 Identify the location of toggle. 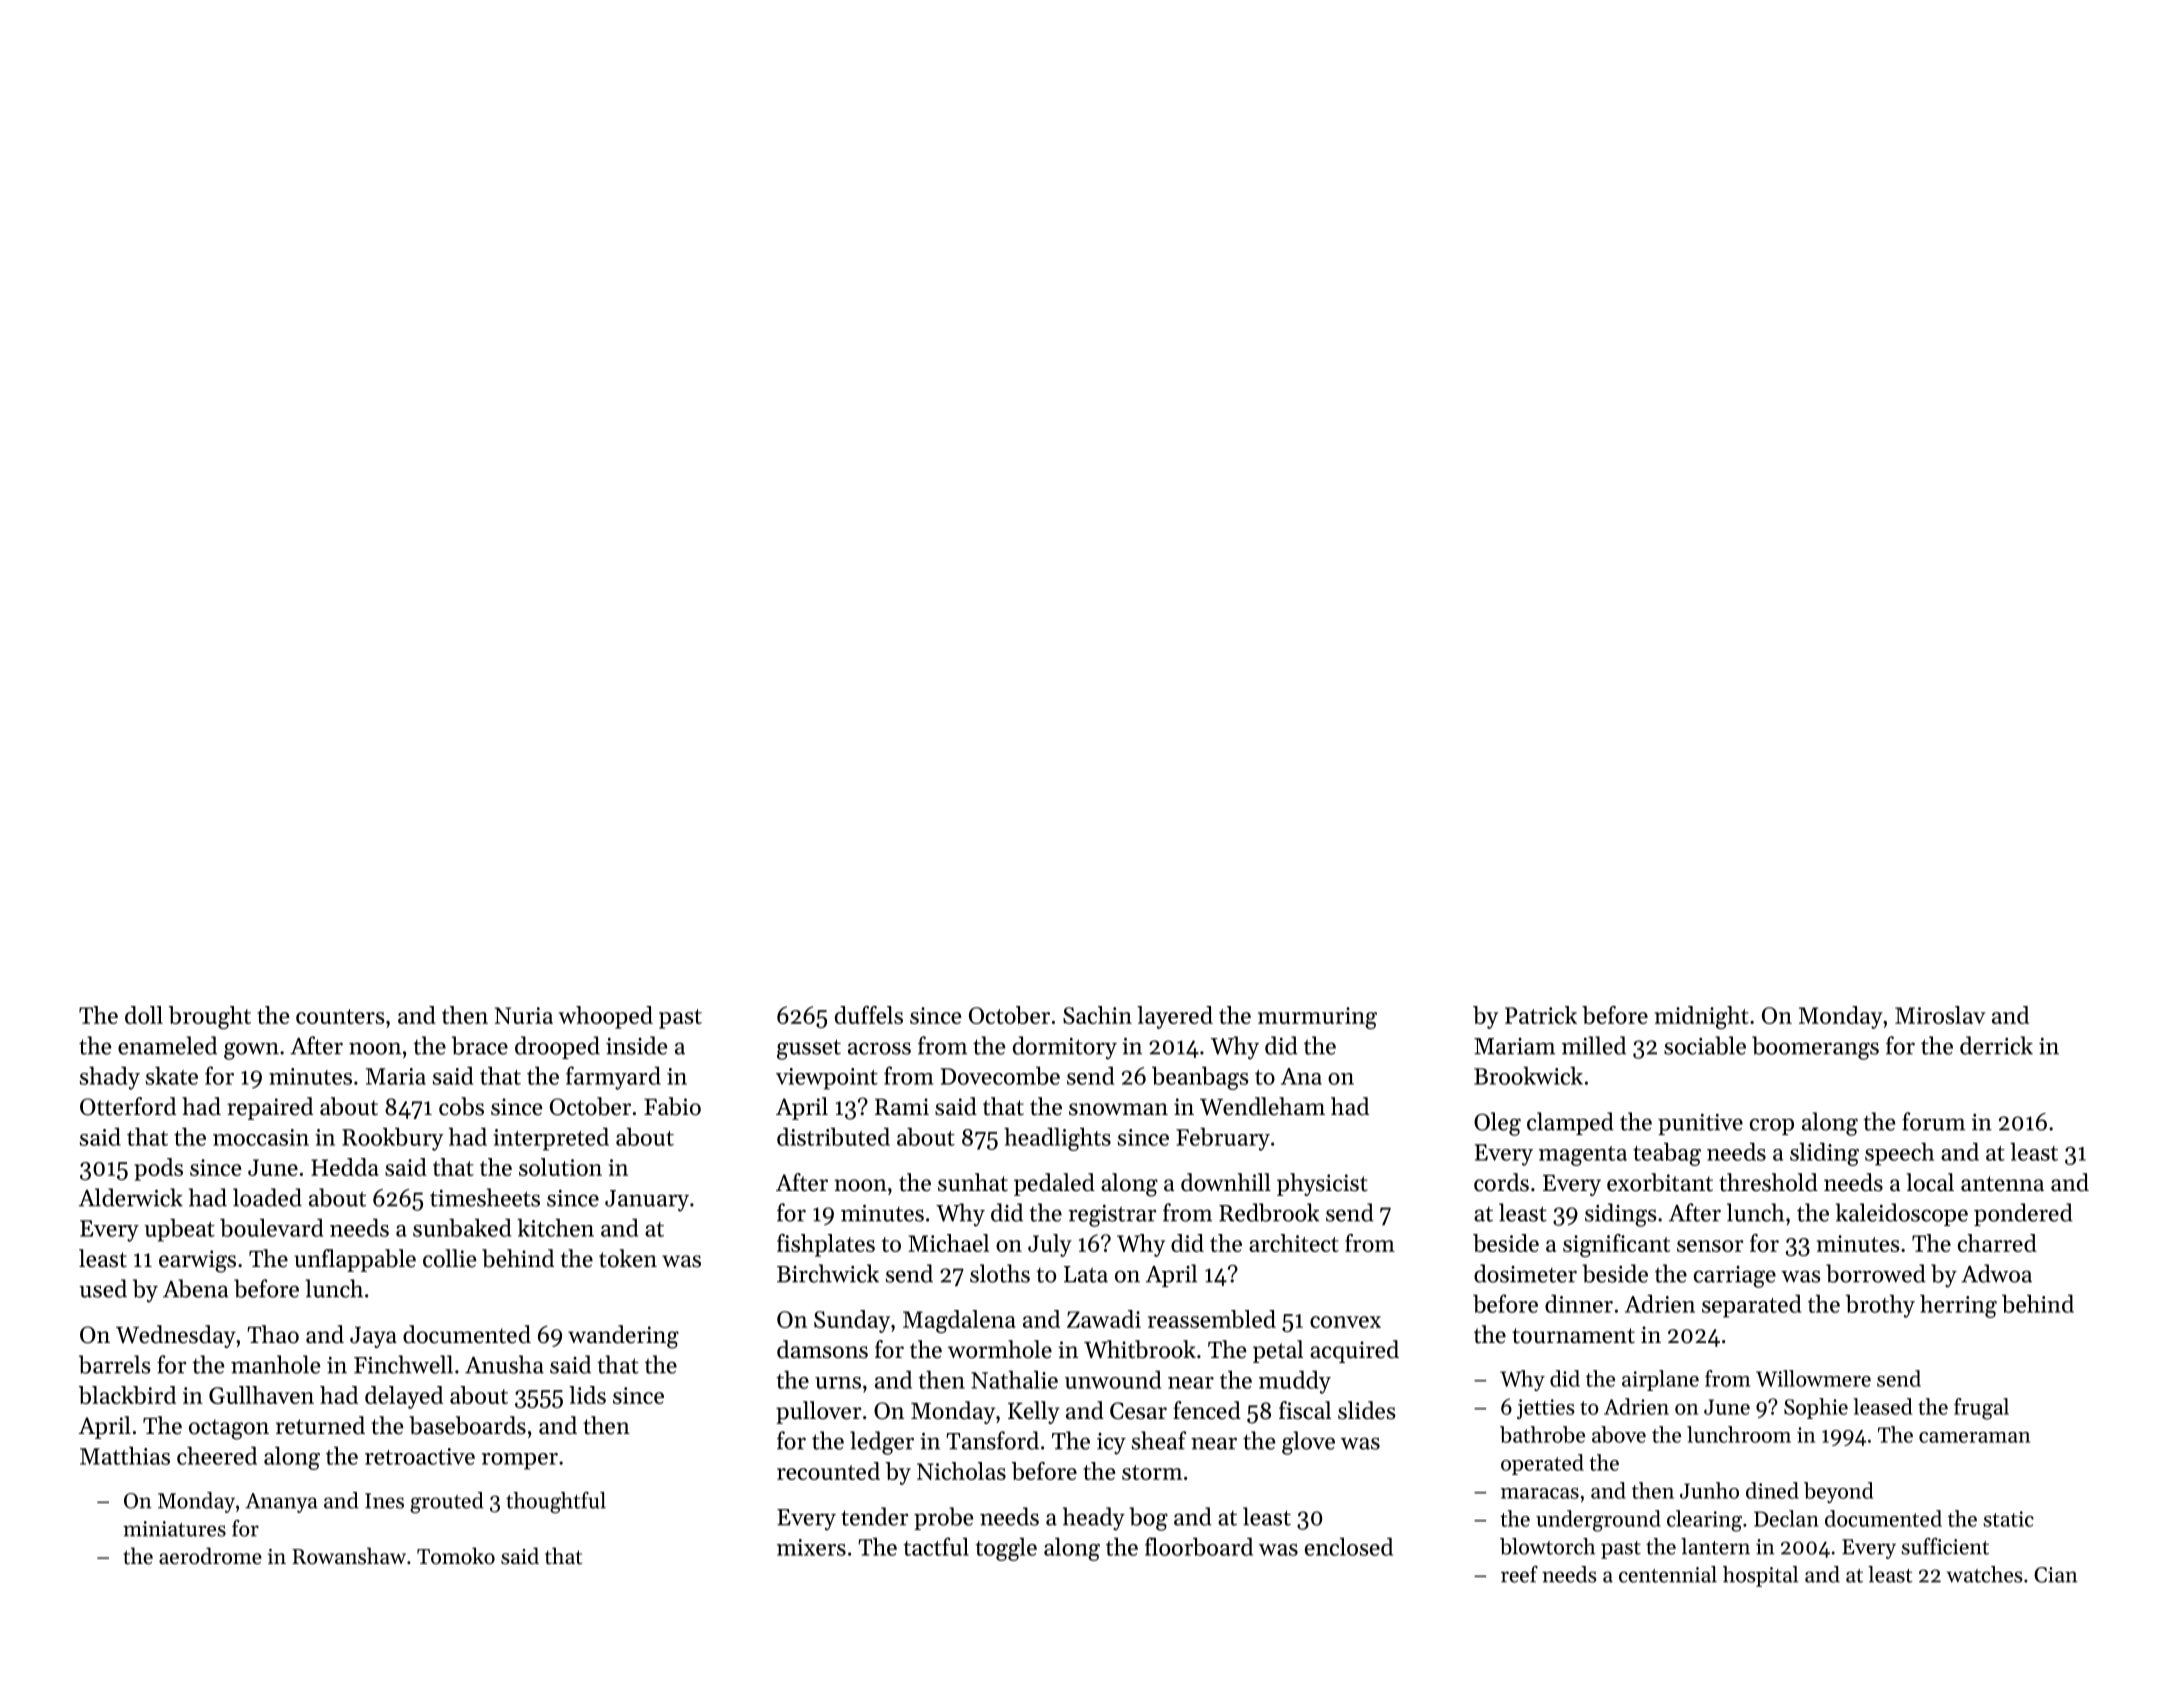
(1006, 1549).
